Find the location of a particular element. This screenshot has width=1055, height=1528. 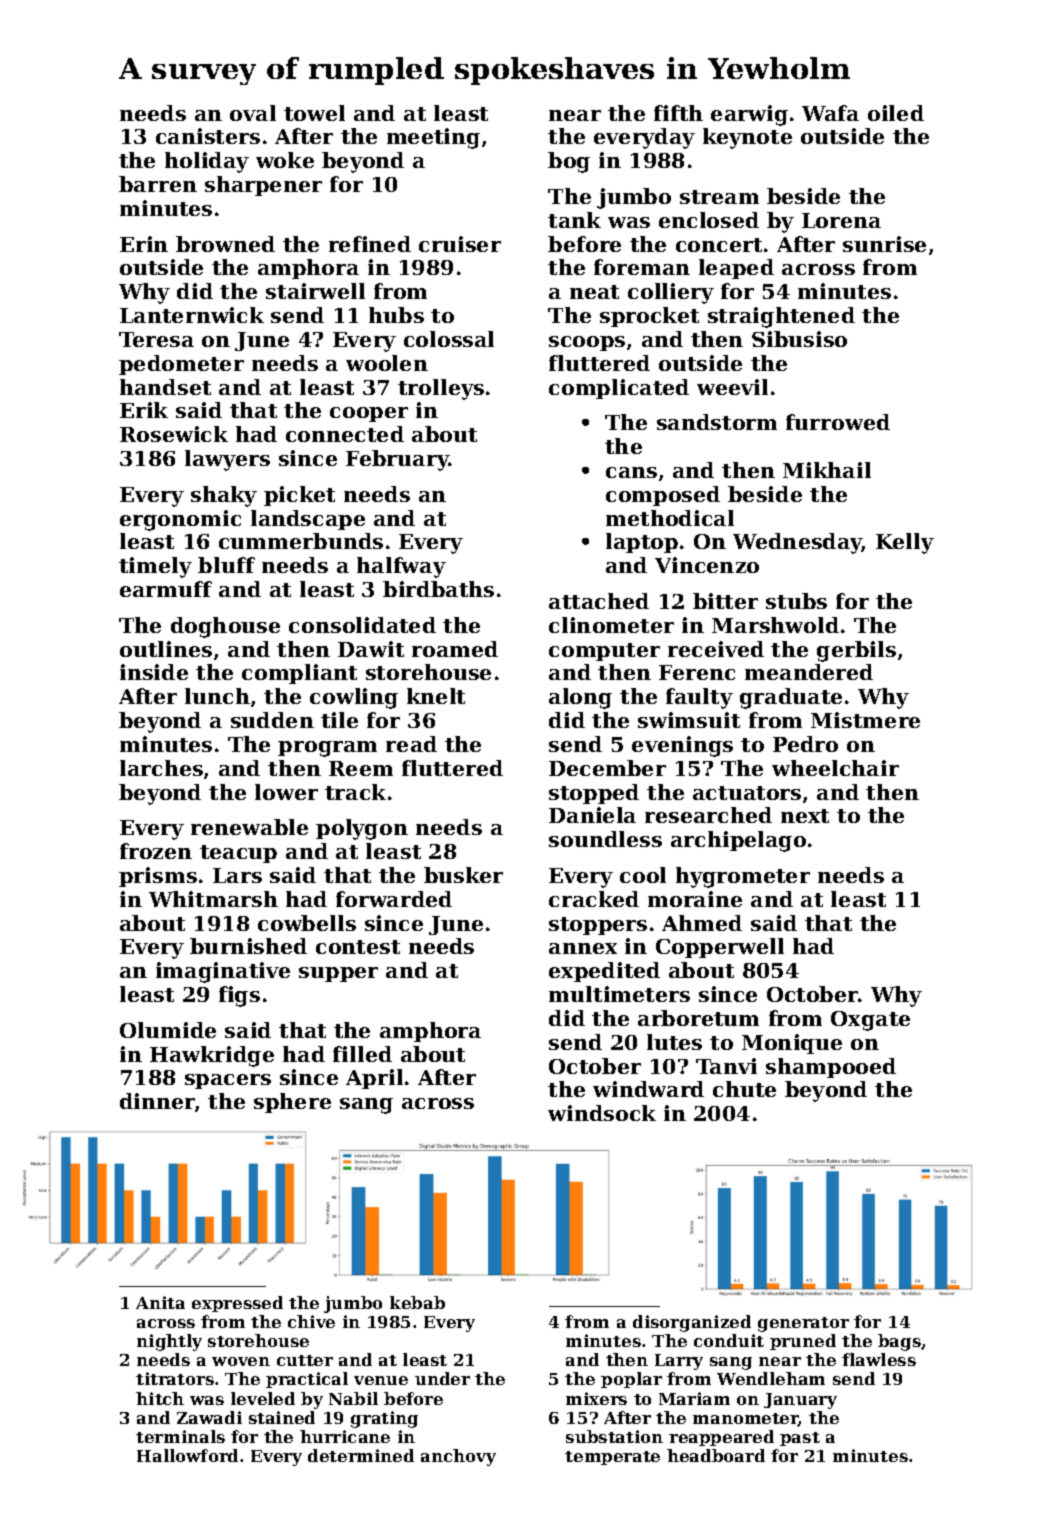

barren is located at coordinates (158, 184).
